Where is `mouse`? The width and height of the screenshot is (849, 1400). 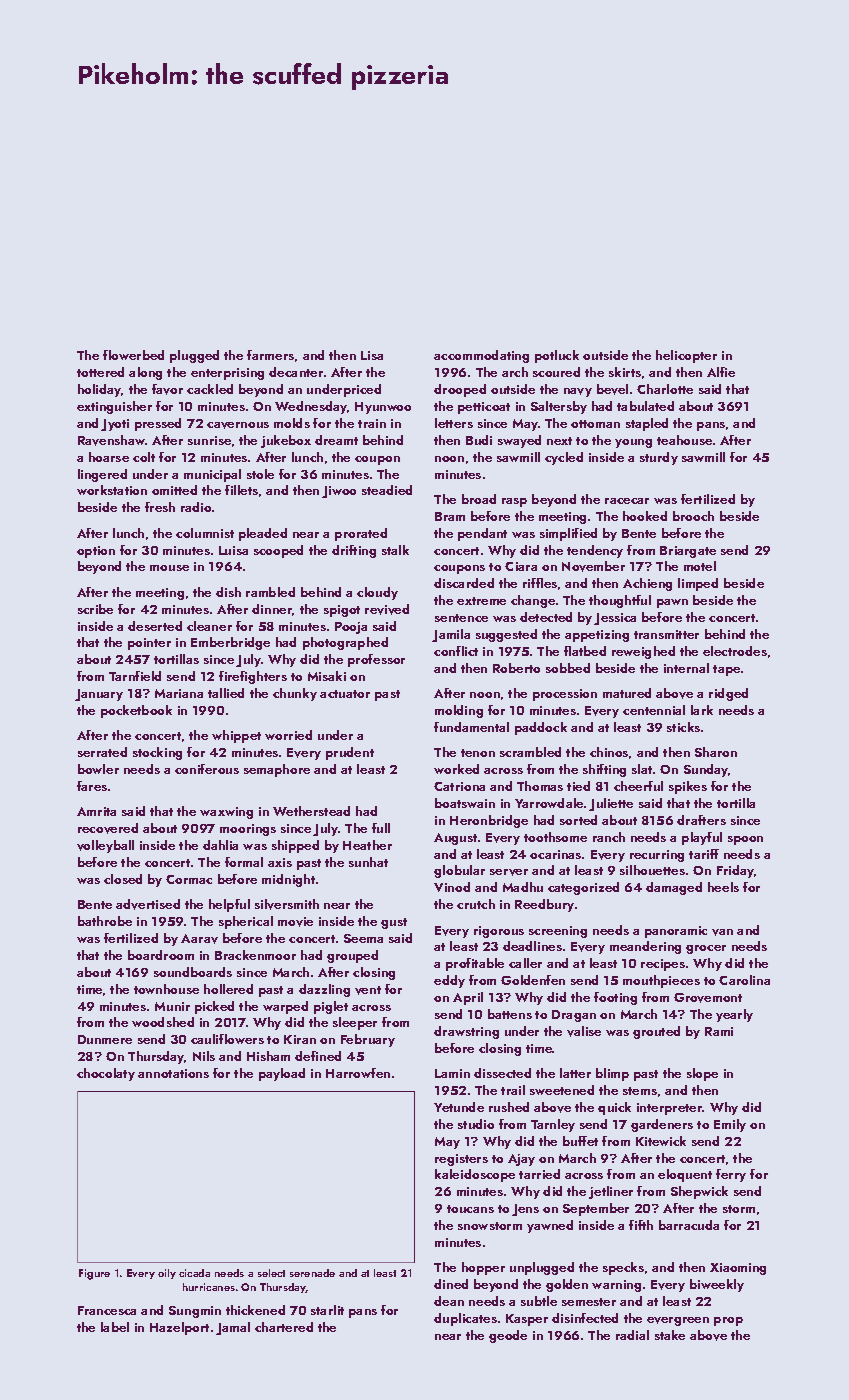 mouse is located at coordinates (169, 568).
